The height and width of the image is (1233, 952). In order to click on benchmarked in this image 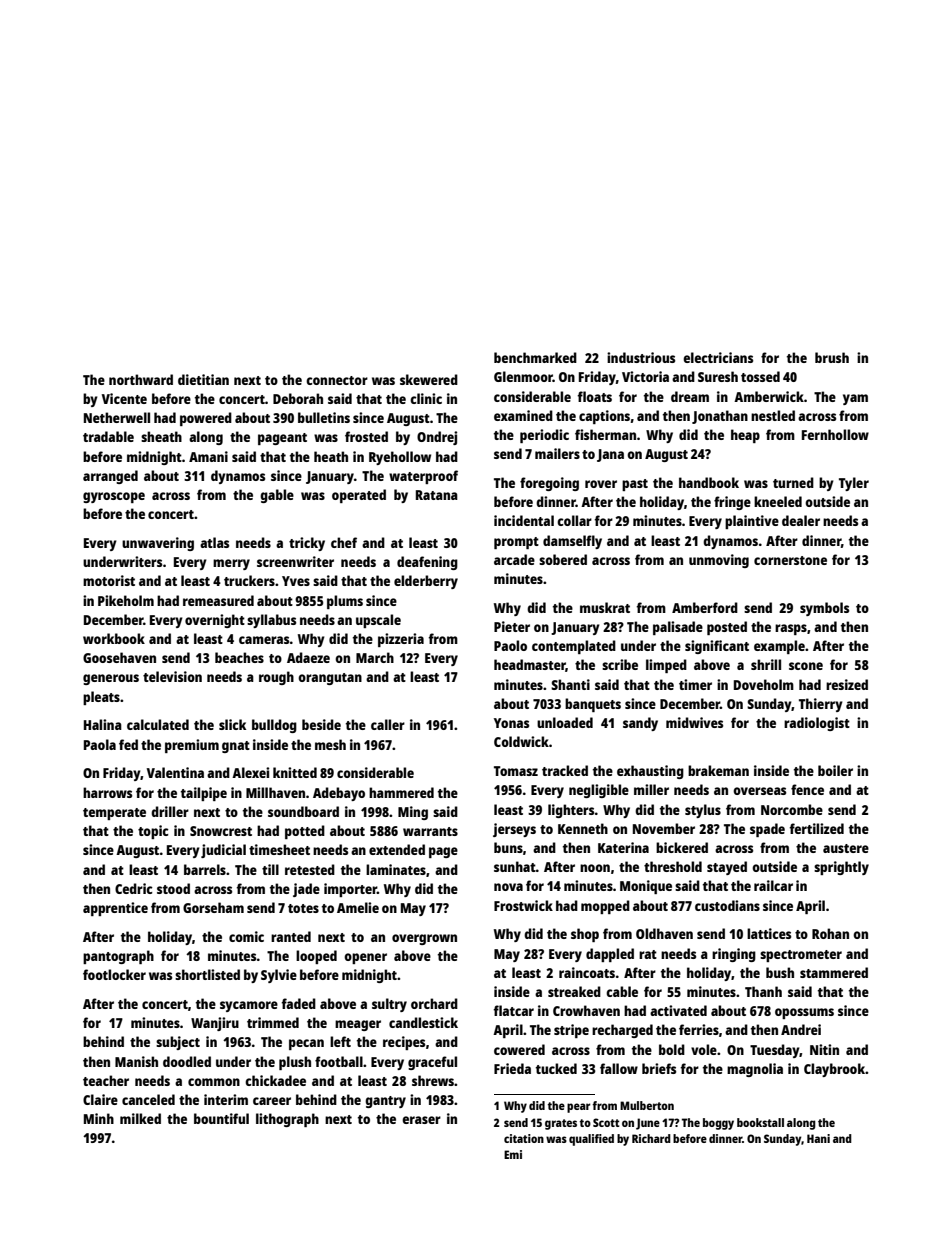, I will do `click(535, 357)`.
